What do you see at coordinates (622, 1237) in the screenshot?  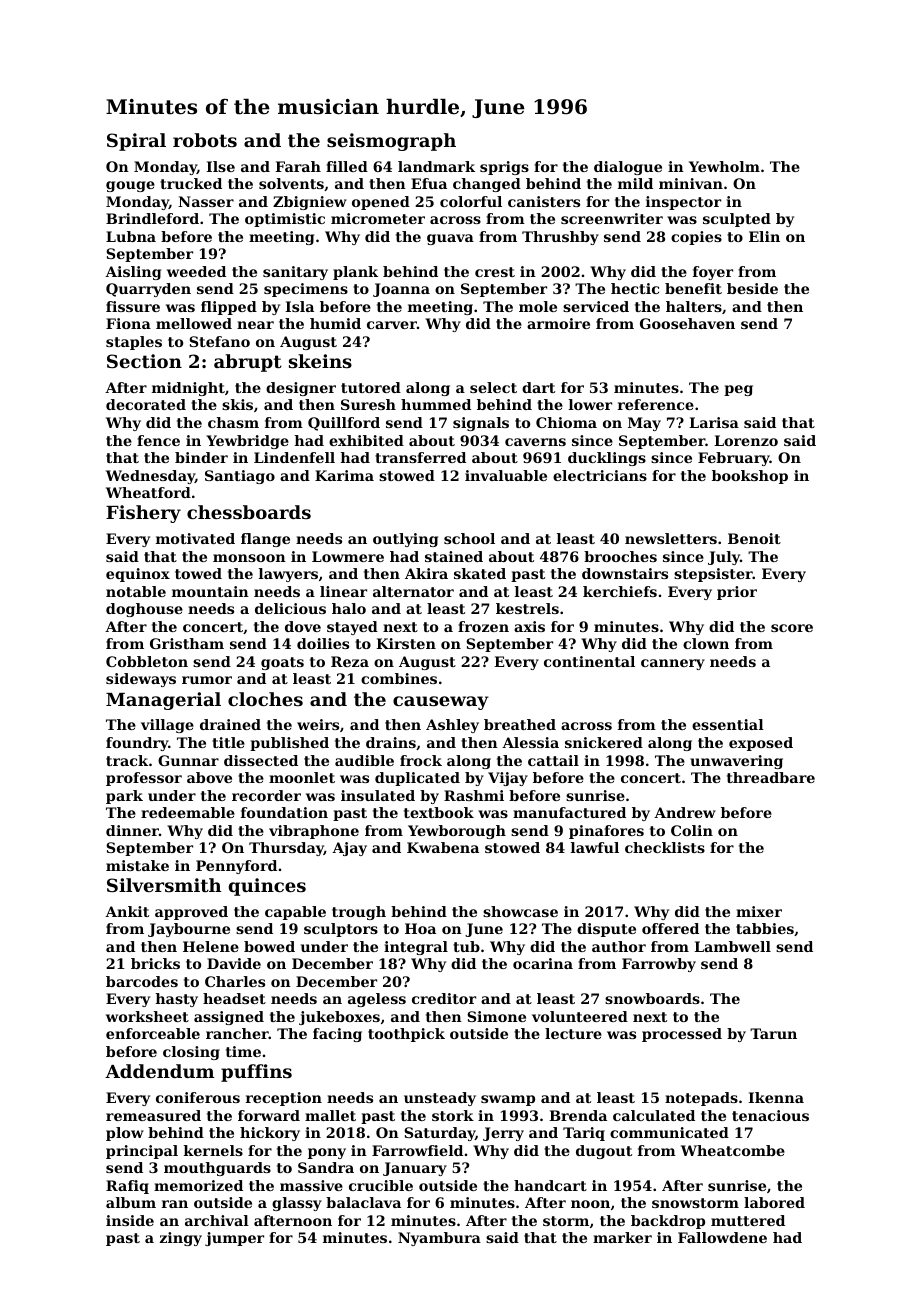 I see `marker` at bounding box center [622, 1237].
